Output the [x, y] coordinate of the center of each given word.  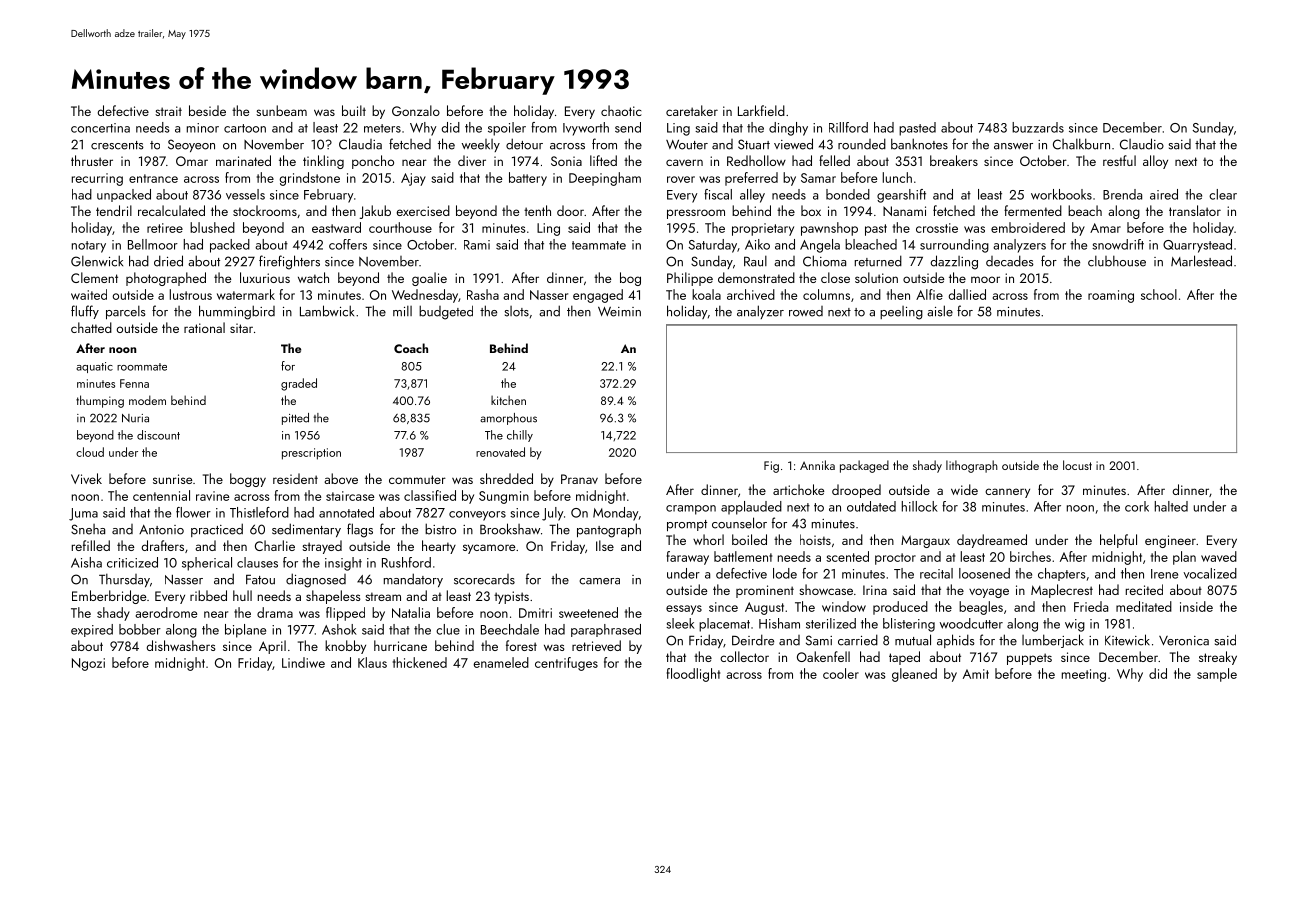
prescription [311, 454]
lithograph [972, 466]
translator [1195, 210]
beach [1085, 210]
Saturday [713, 246]
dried [168, 261]
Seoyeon [191, 145]
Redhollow [756, 160]
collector [744, 656]
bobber [140, 629]
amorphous [508, 419]
